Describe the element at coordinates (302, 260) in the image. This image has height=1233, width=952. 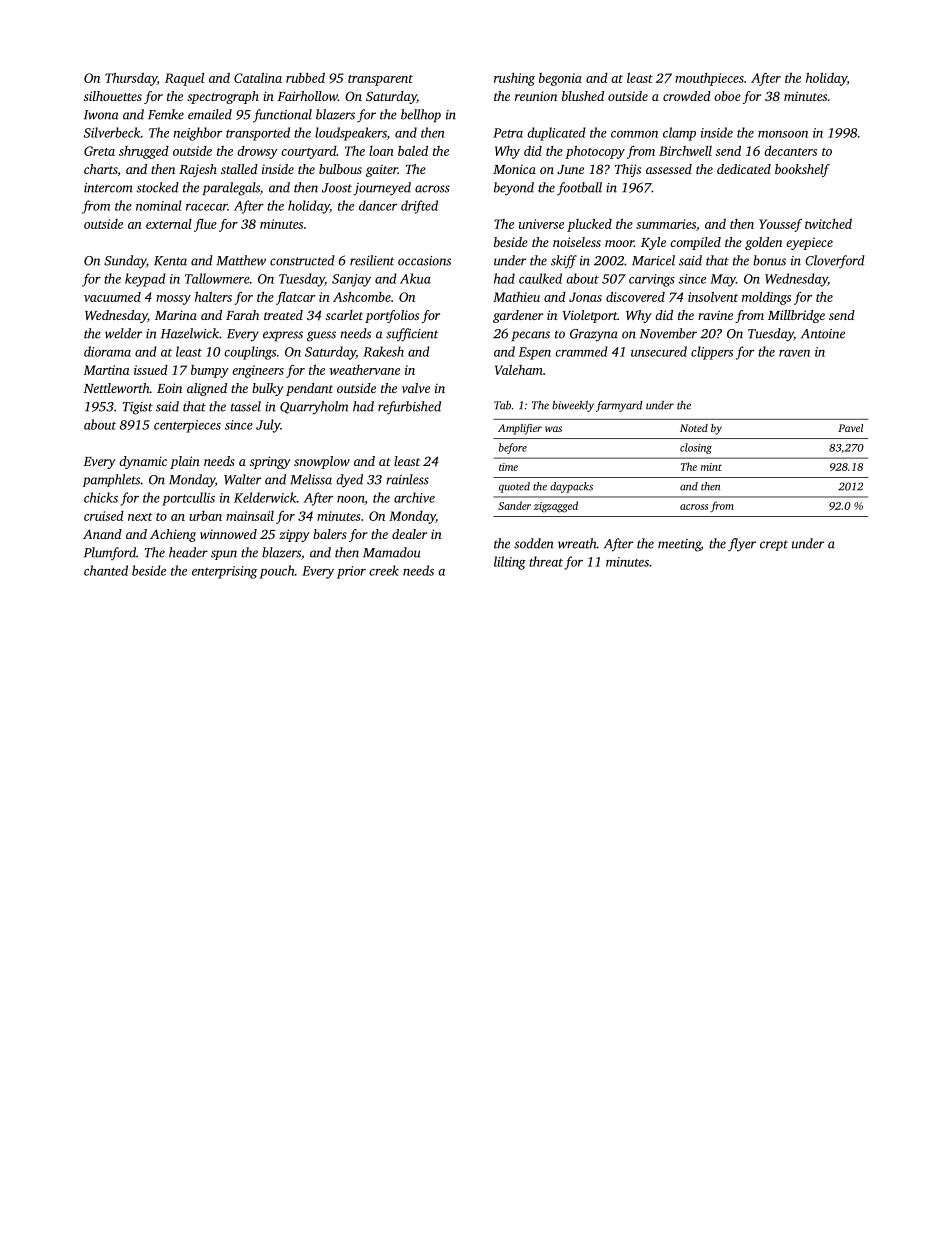
I see `constructed` at that location.
